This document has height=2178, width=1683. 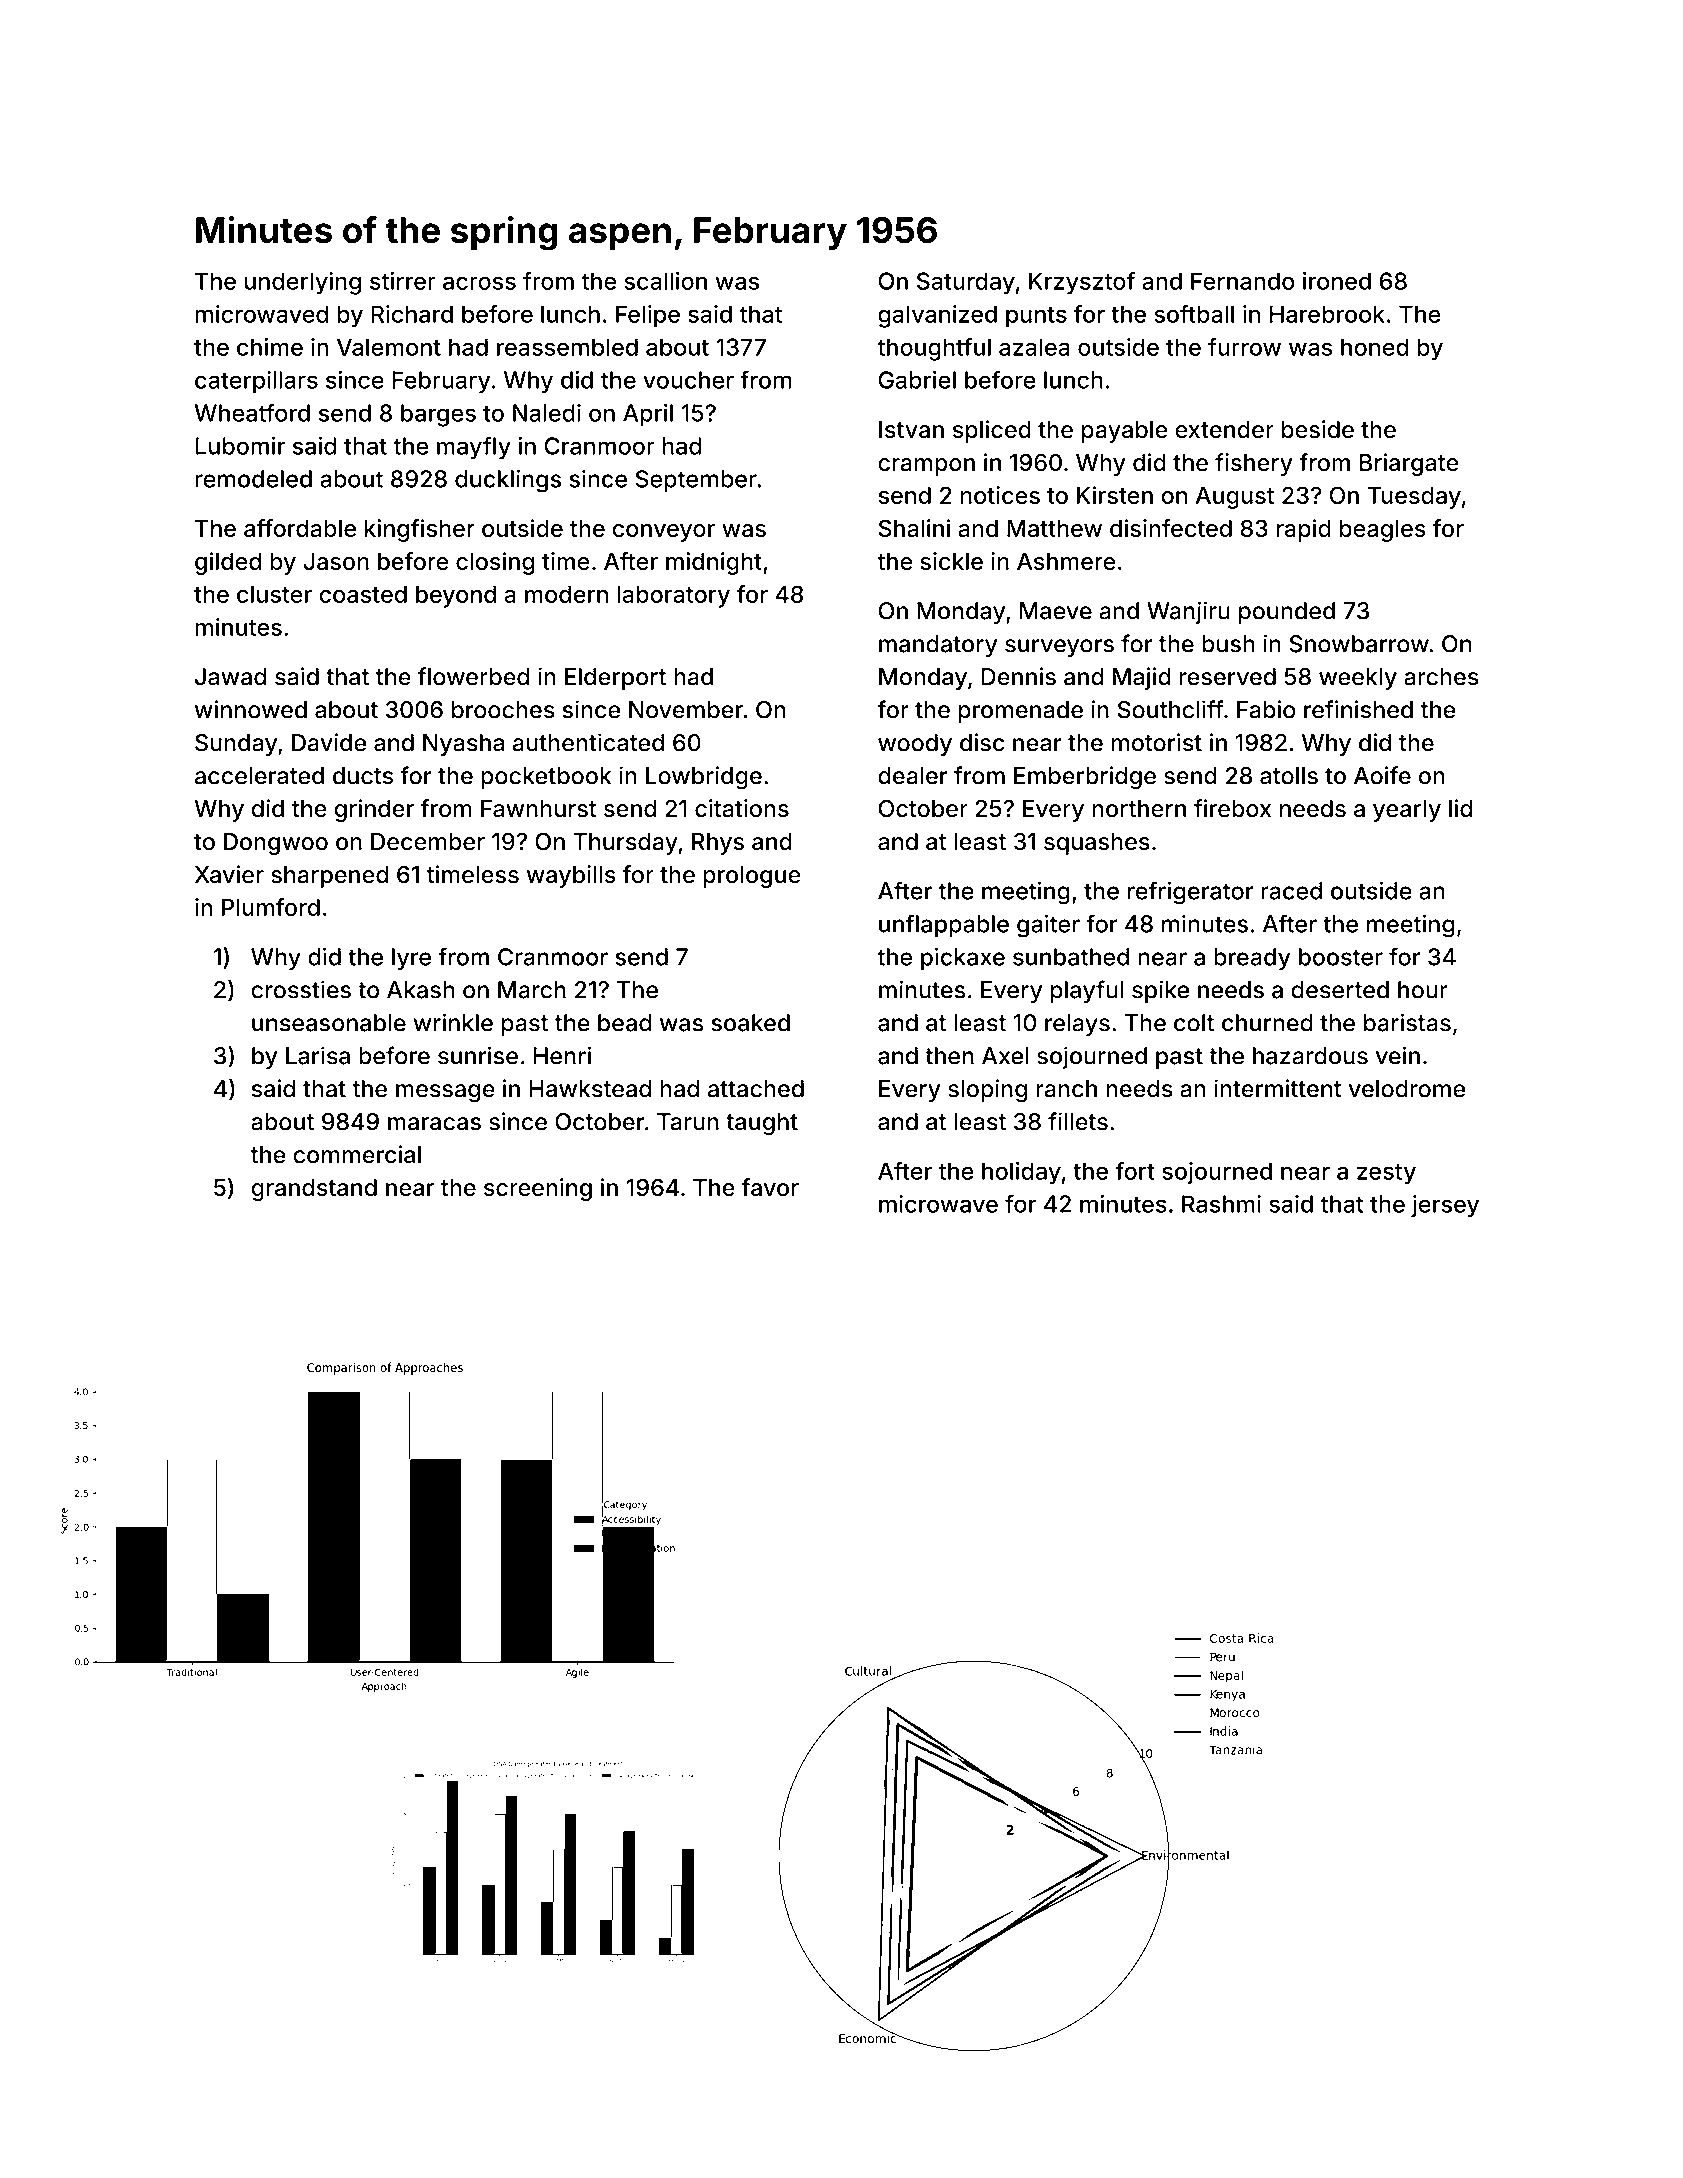 I want to click on mandatory, so click(x=938, y=646).
